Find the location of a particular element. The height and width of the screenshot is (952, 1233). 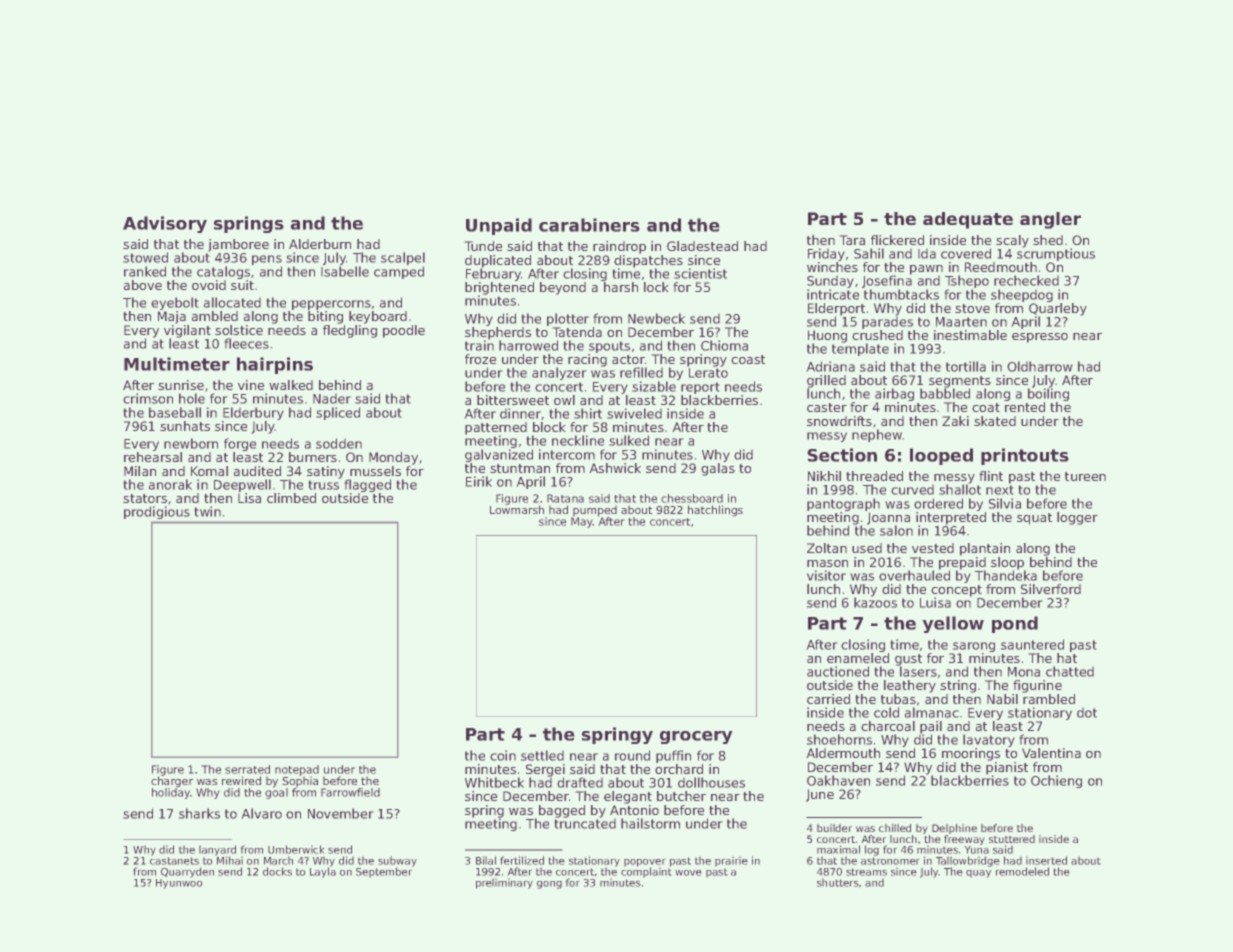

coin is located at coordinates (503, 755).
